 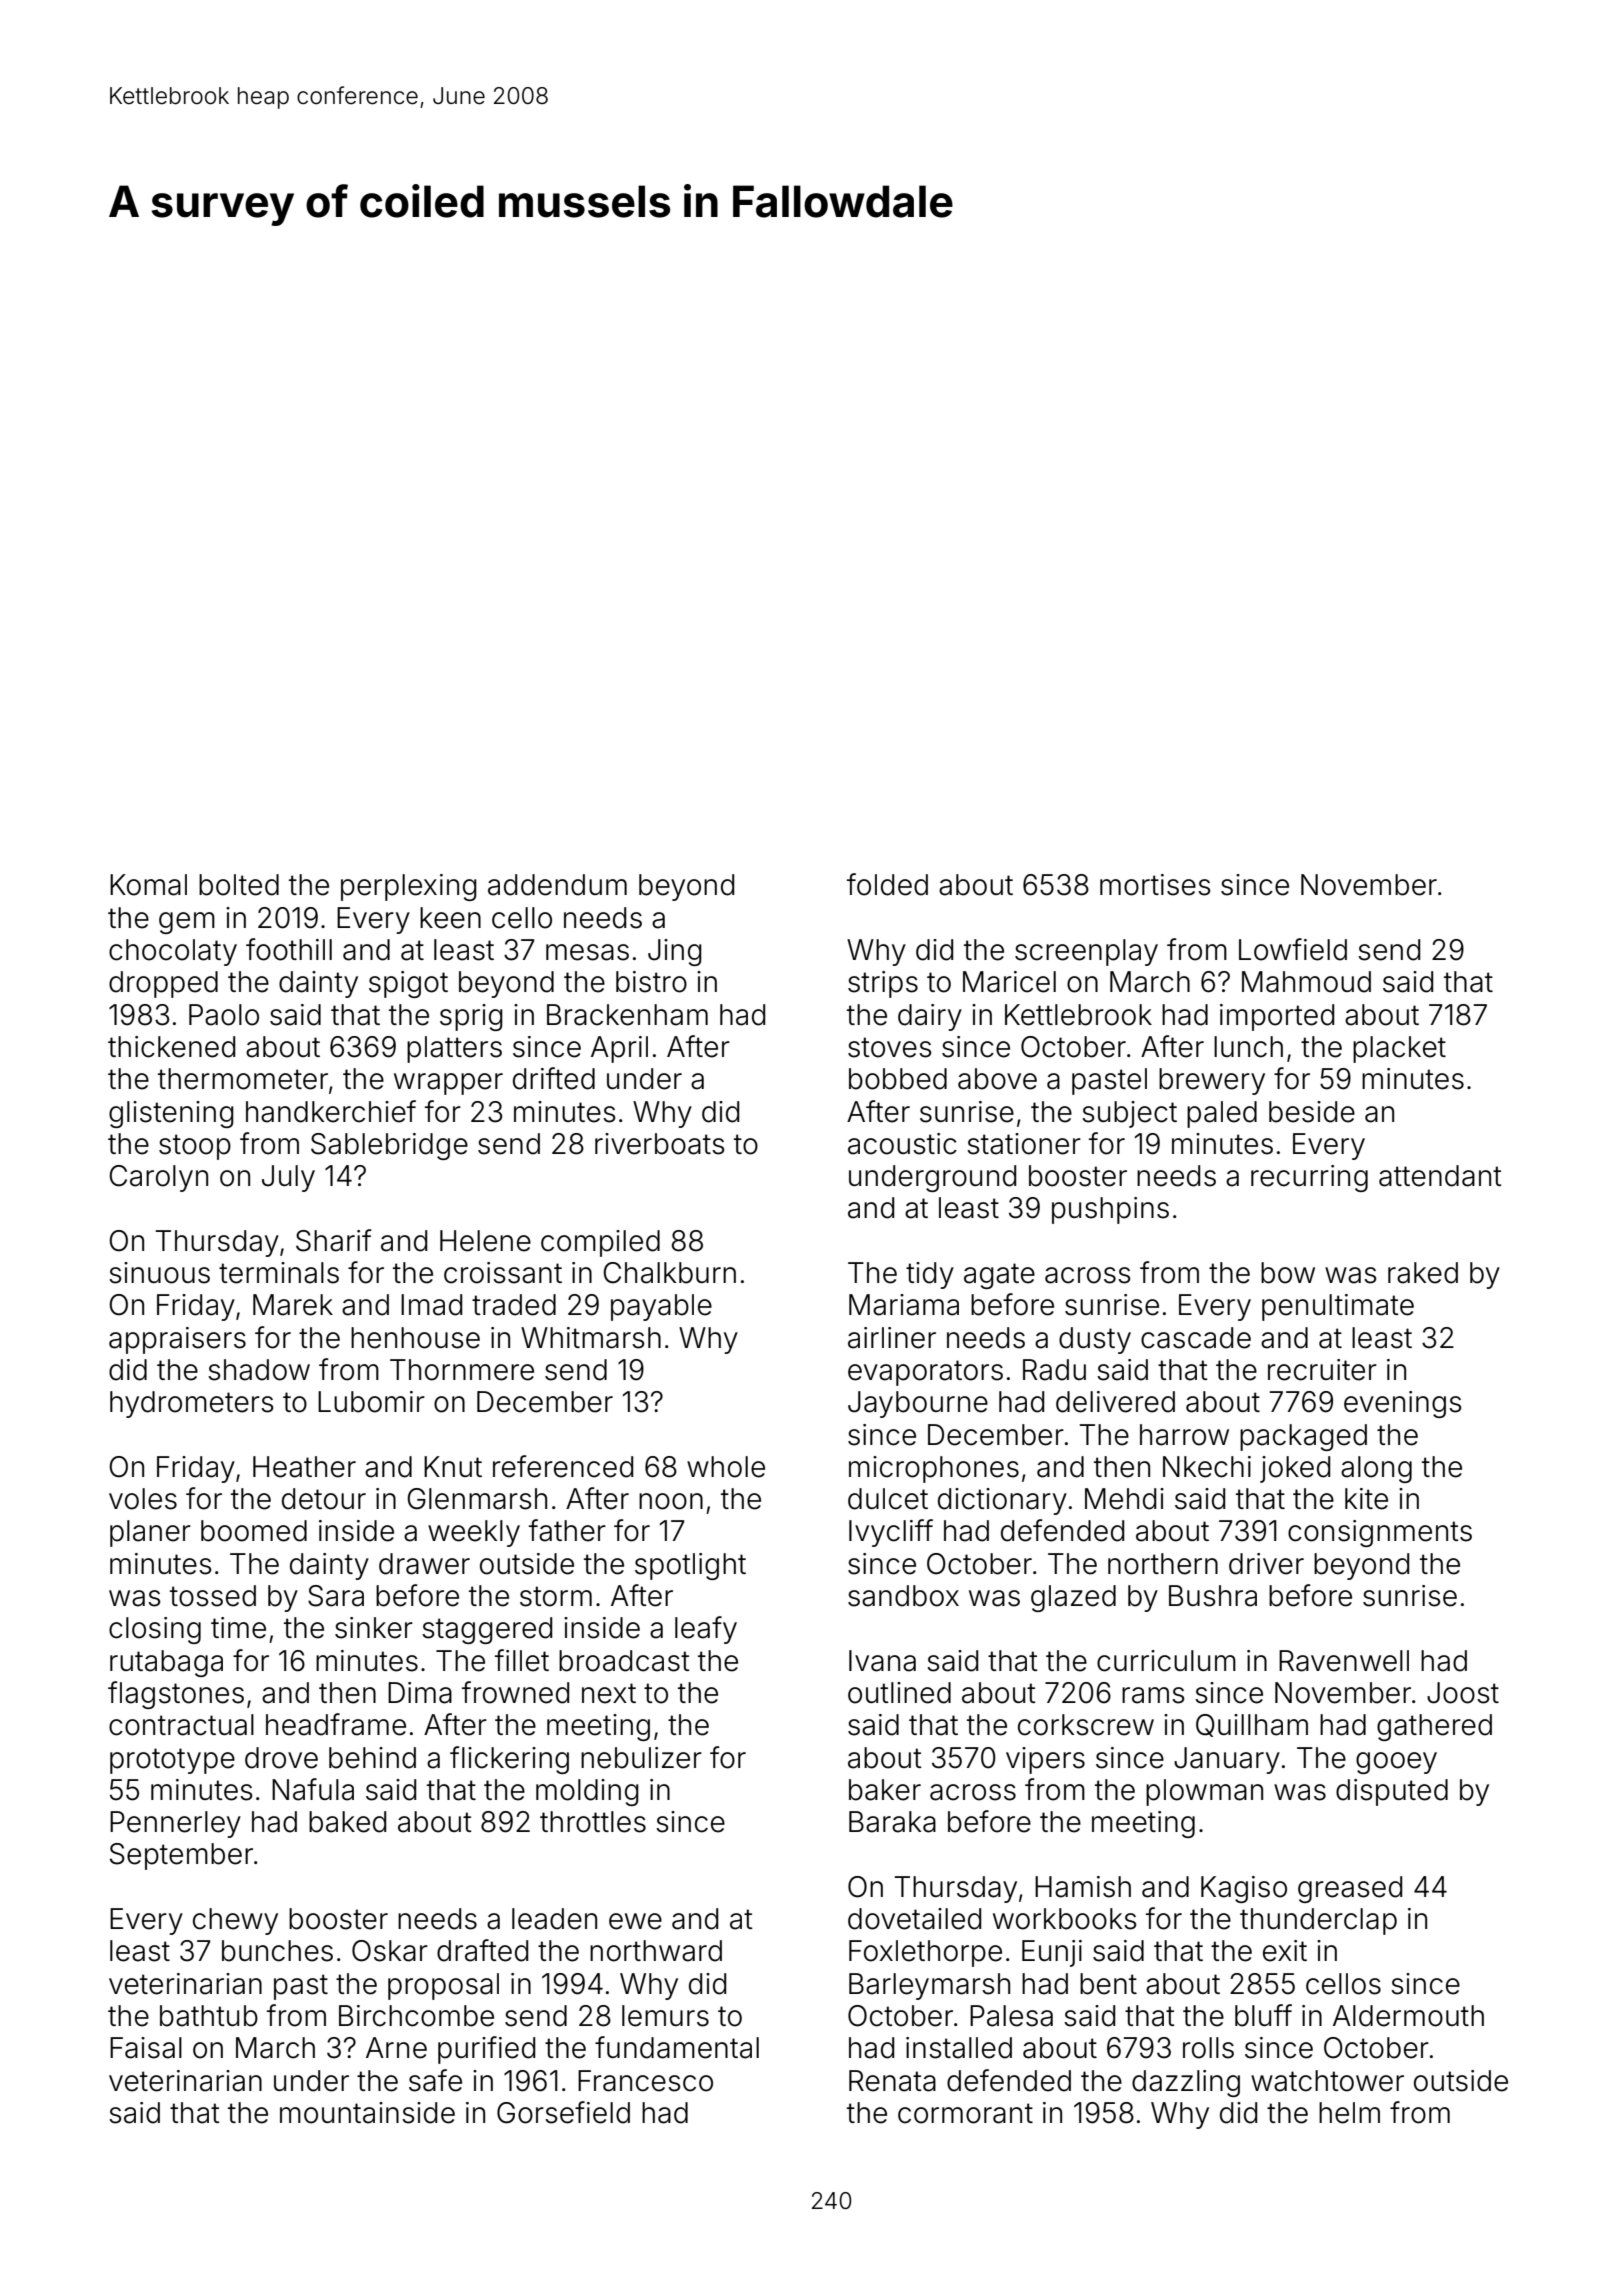 What do you see at coordinates (487, 1630) in the page?
I see `staggered` at bounding box center [487, 1630].
